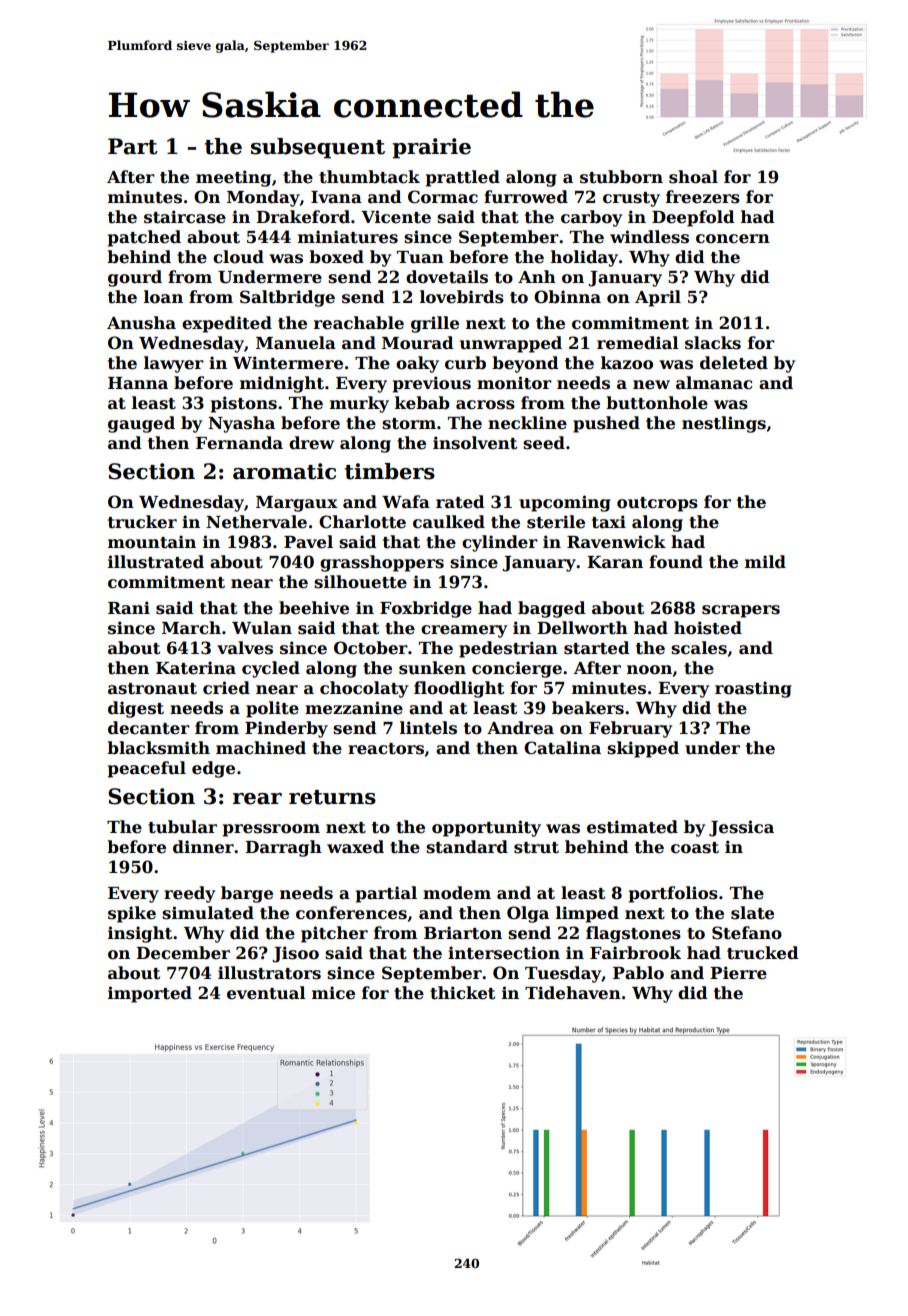 This screenshot has height=1316, width=908. Describe the element at coordinates (465, 363) in the screenshot. I see `curb` at that location.
